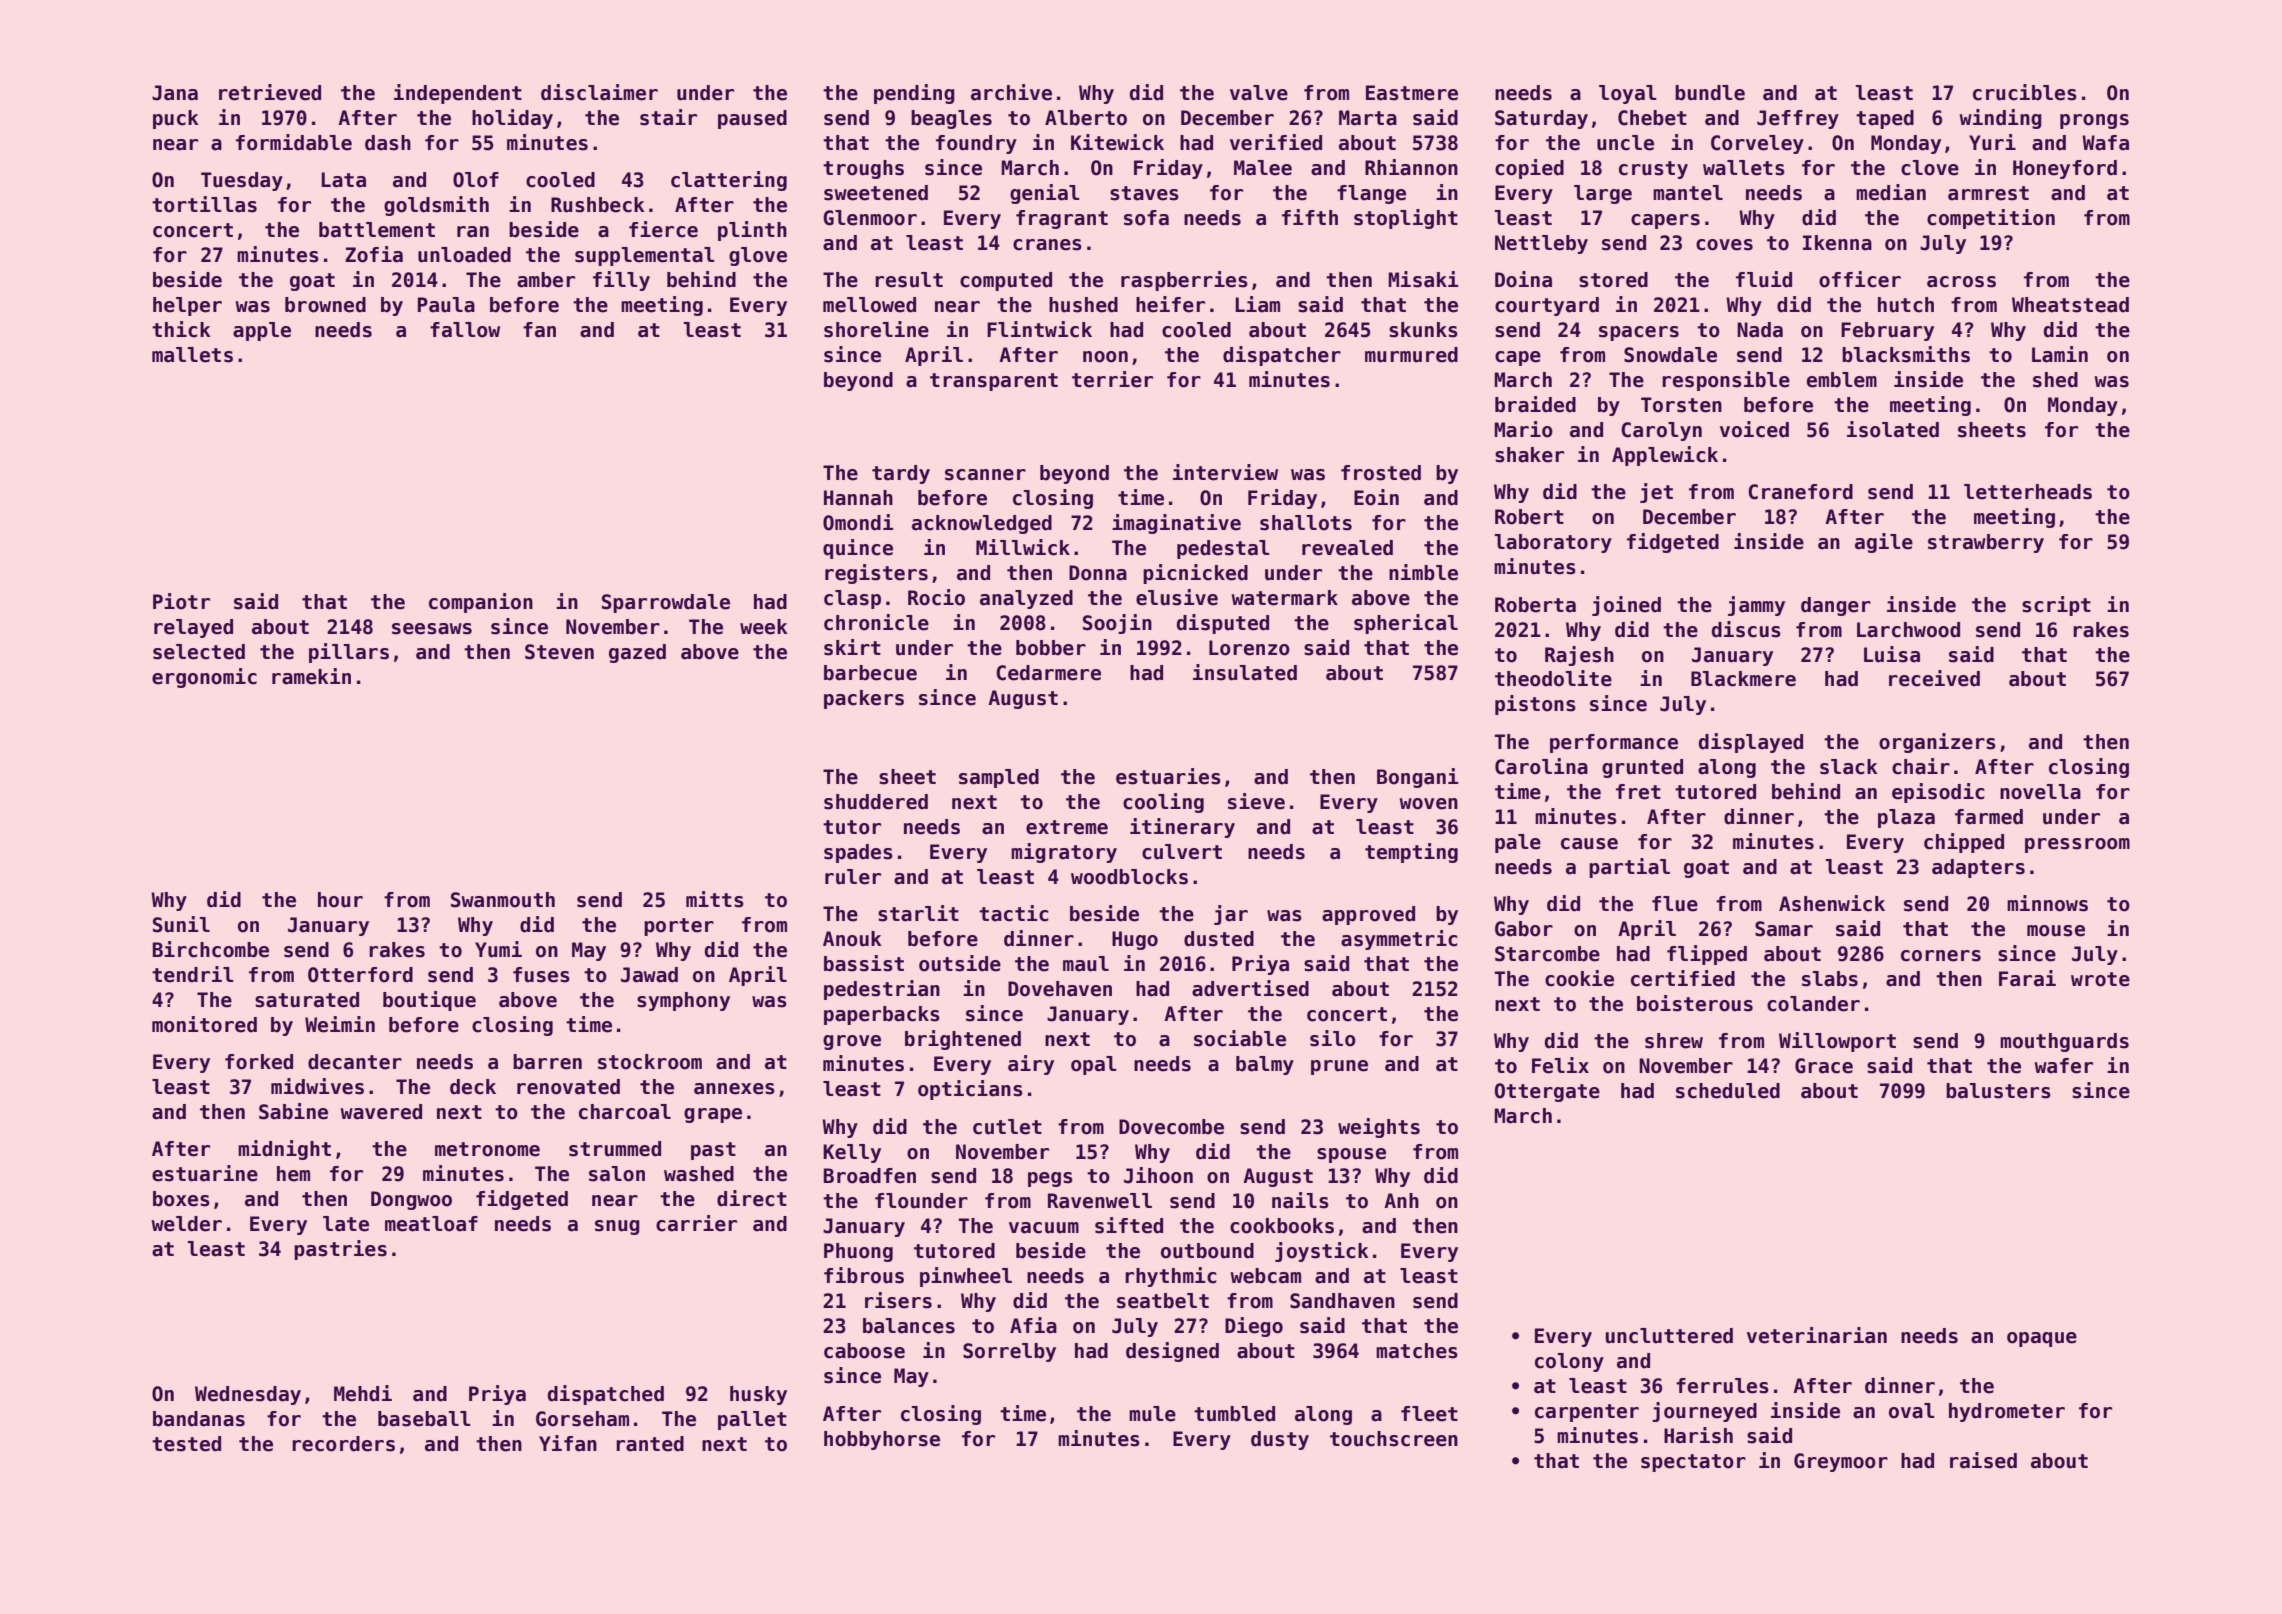 The width and height of the document is (2282, 1614). Describe the element at coordinates (181, 601) in the document. I see `Piotr` at that location.
